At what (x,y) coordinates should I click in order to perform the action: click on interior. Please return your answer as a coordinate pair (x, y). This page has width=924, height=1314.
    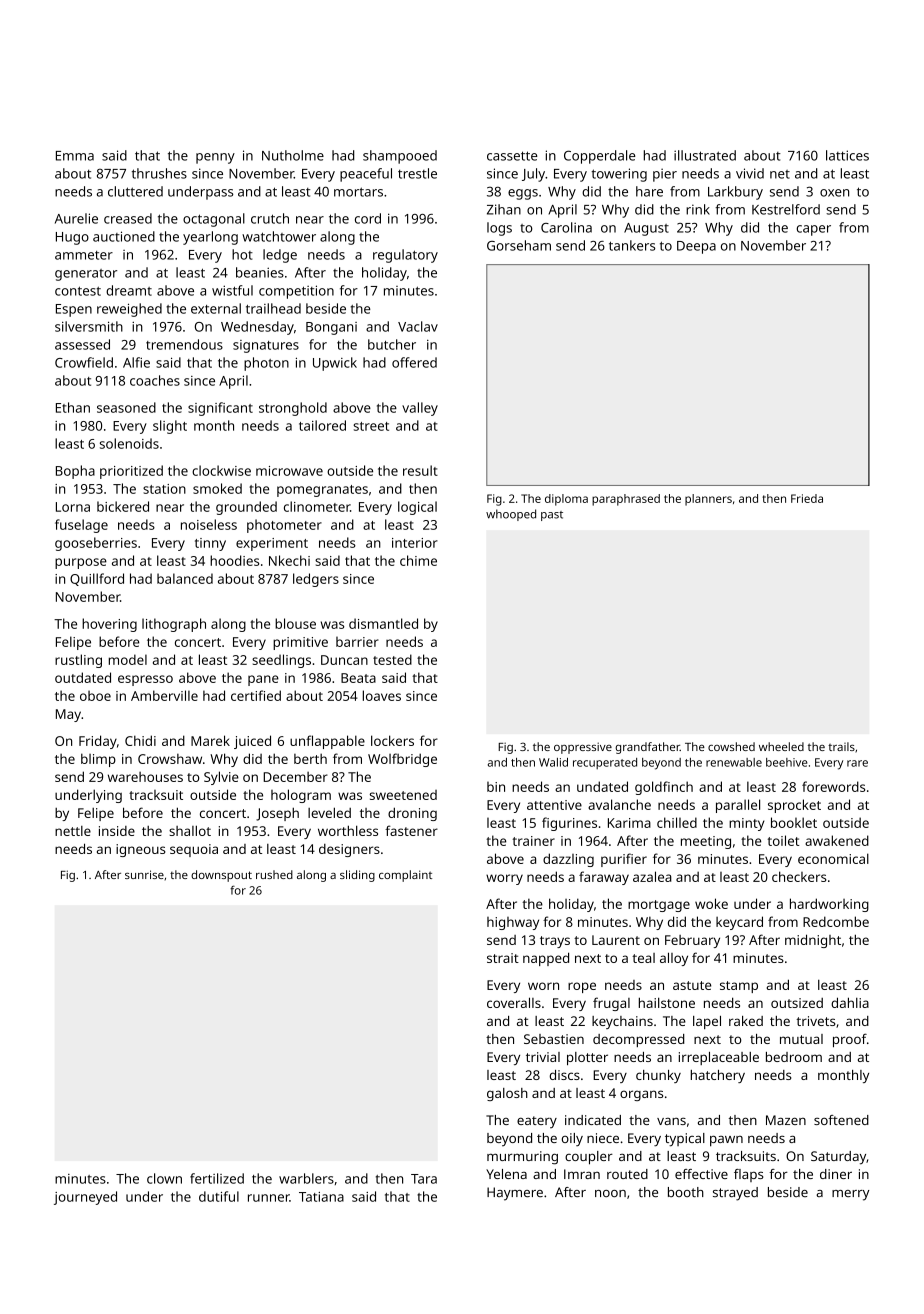
    Looking at the image, I should click on (415, 543).
